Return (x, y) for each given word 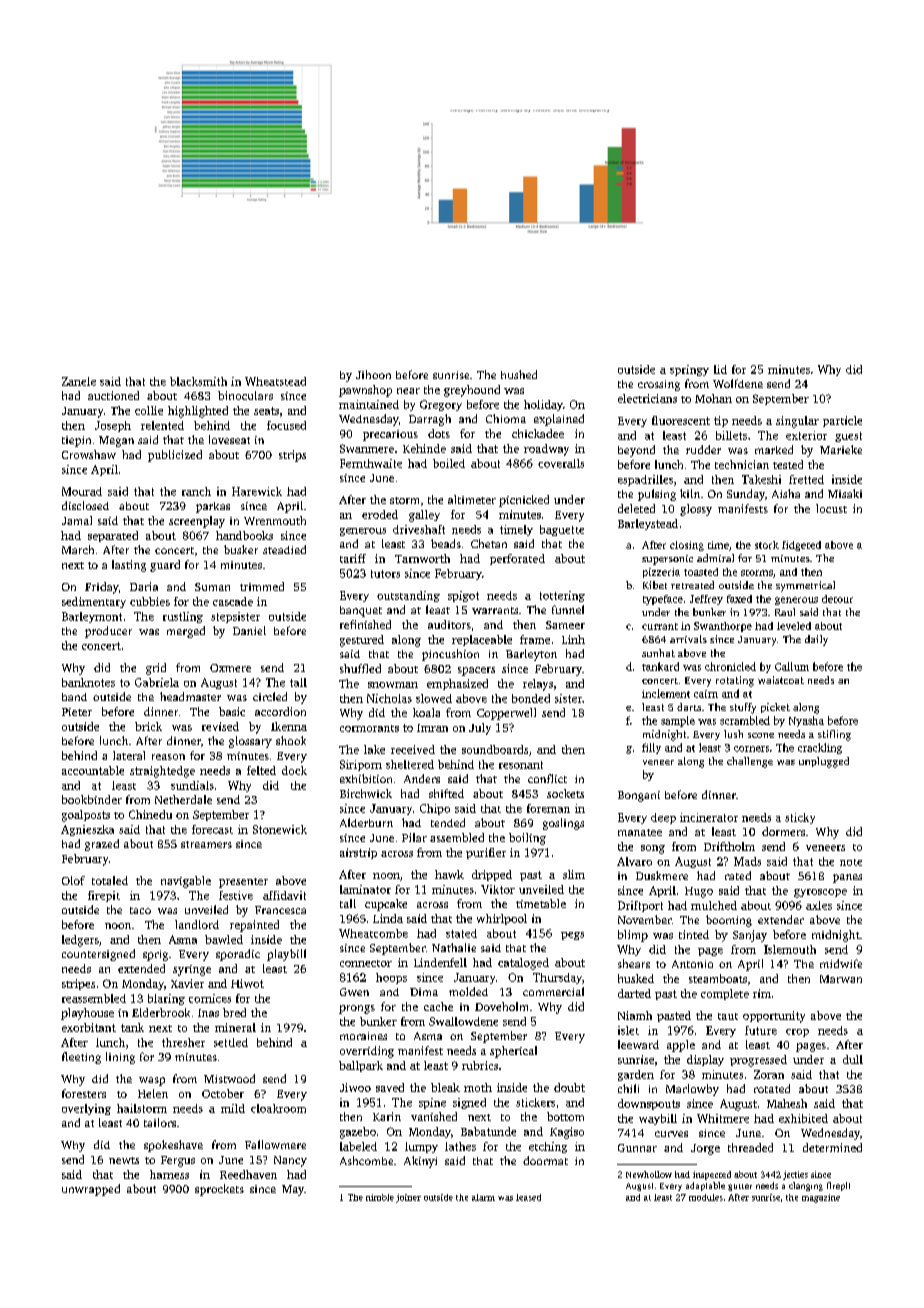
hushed (519, 374)
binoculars (245, 395)
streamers (206, 844)
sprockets (219, 1190)
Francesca (280, 910)
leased (528, 1197)
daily (816, 640)
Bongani (639, 796)
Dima (424, 992)
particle (842, 421)
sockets (565, 793)
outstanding (408, 596)
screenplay (197, 522)
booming (729, 921)
